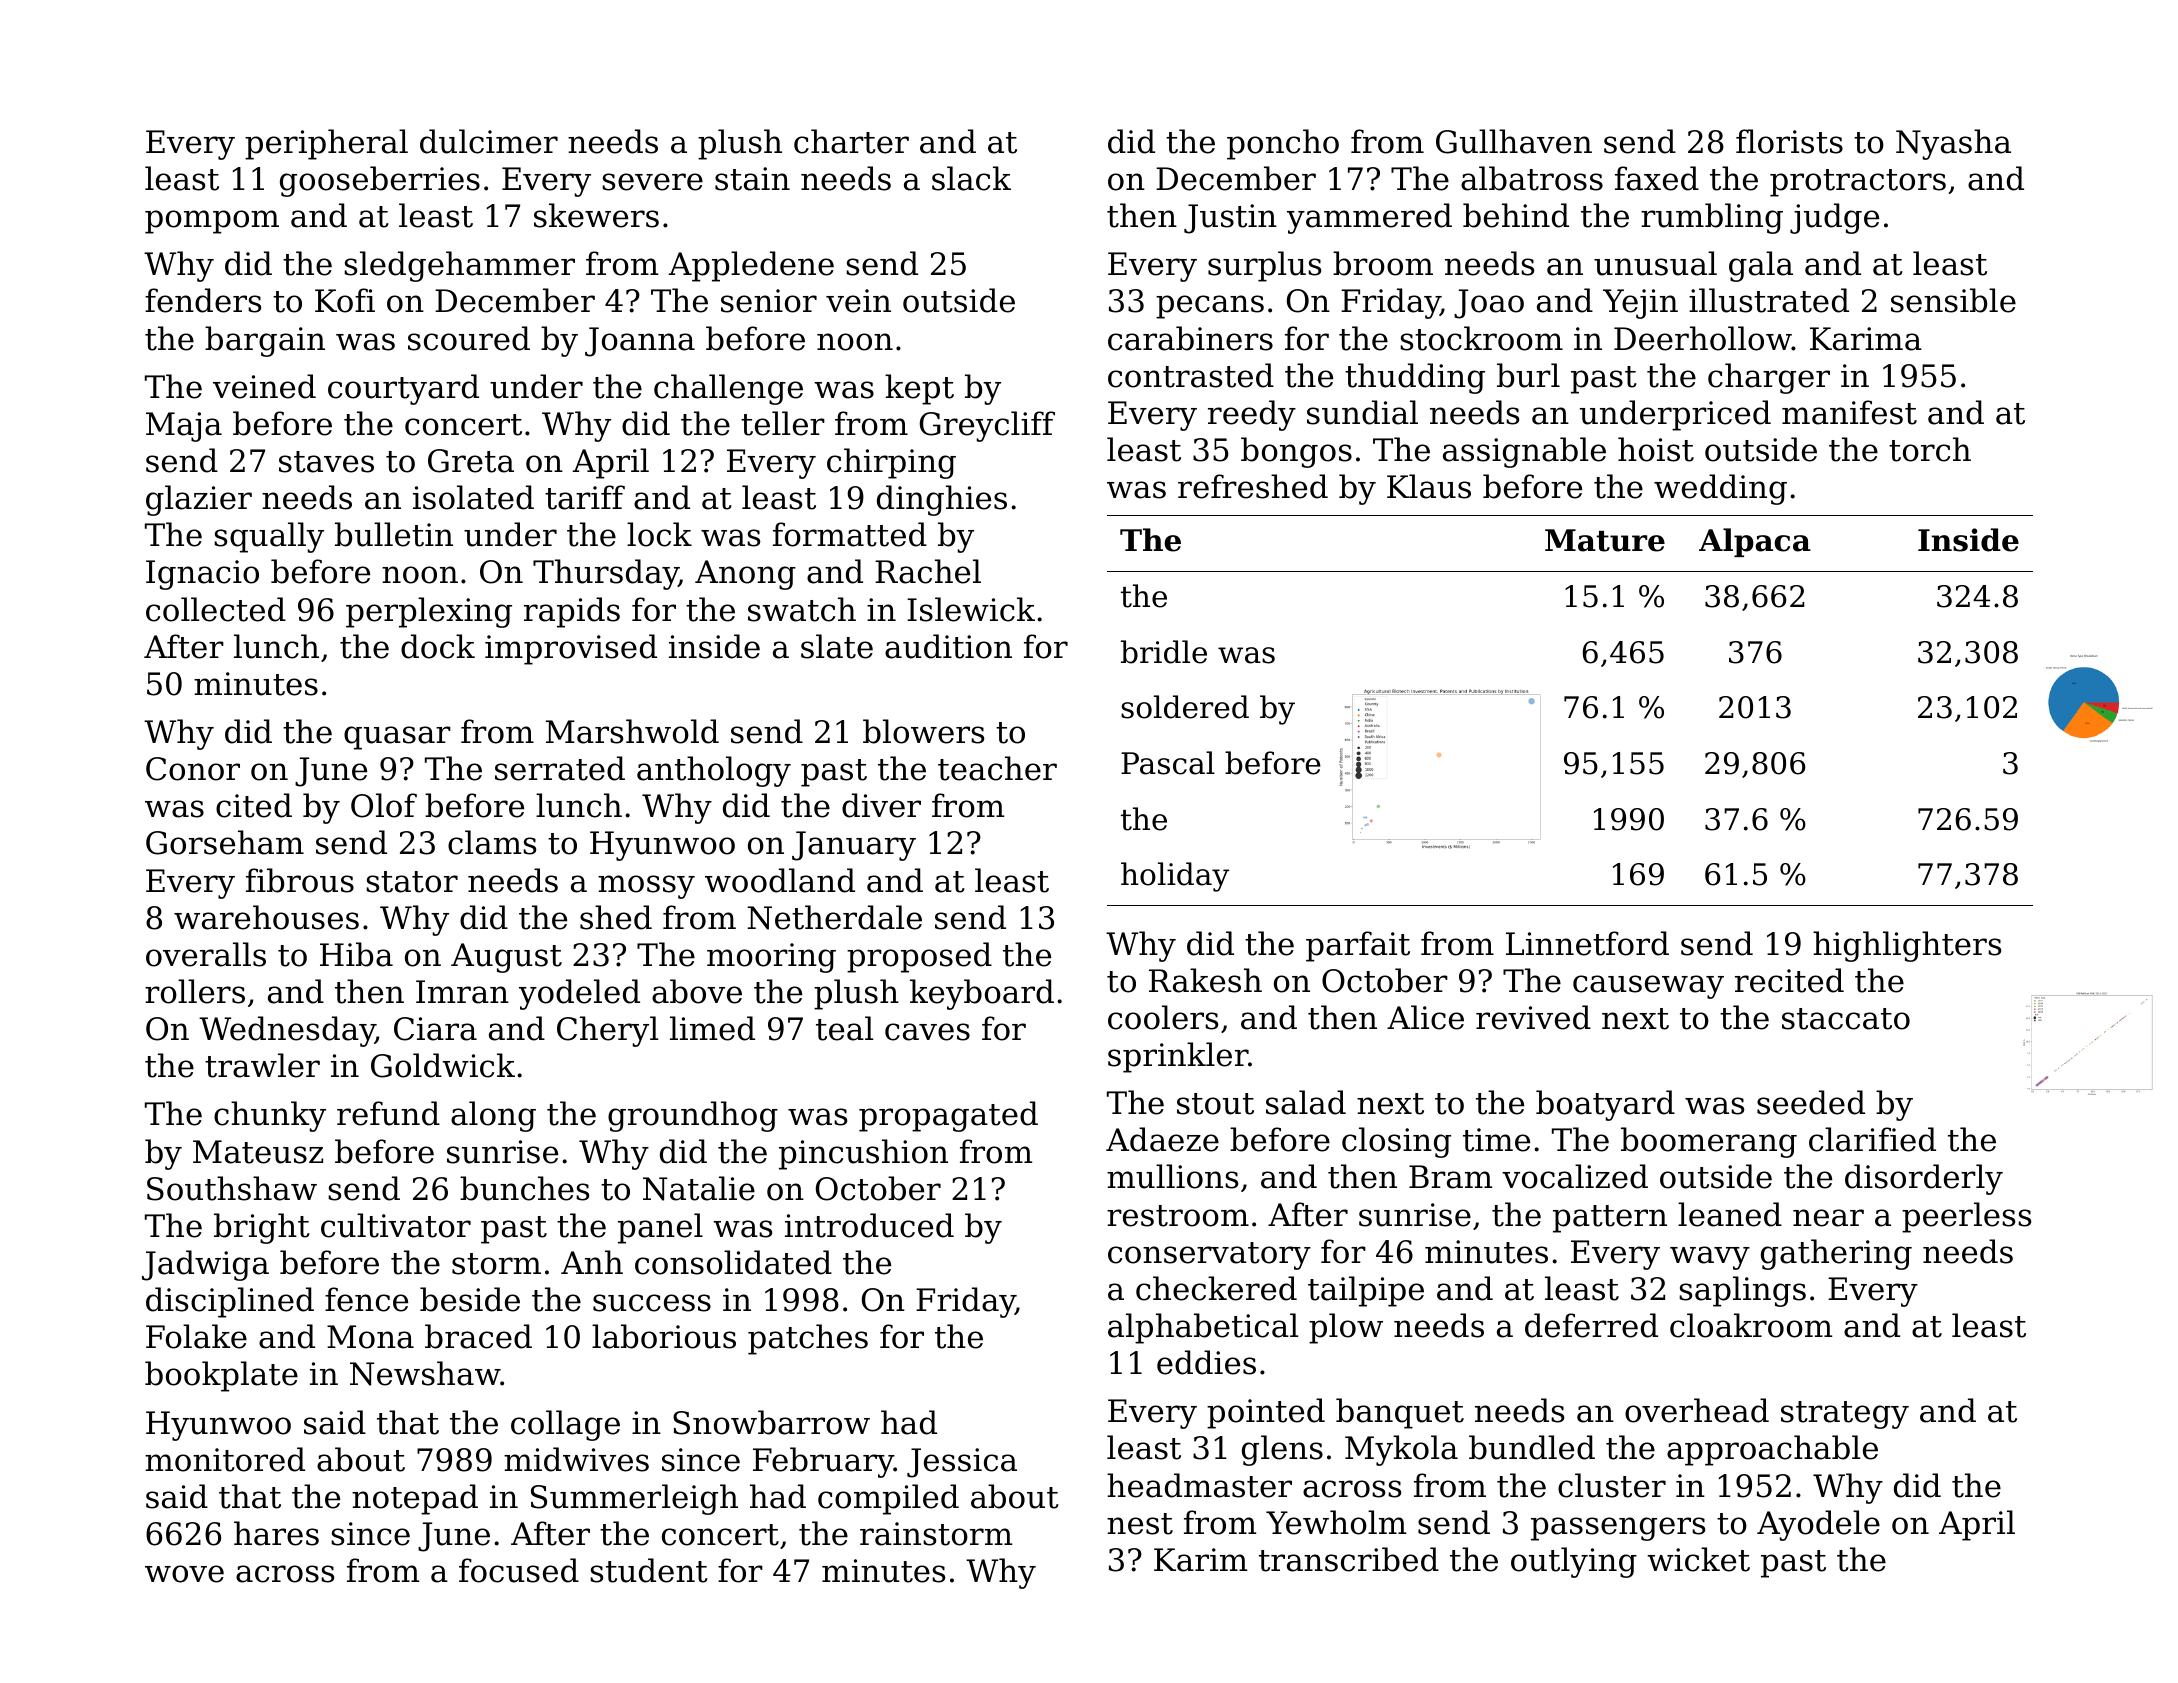  What do you see at coordinates (1698, 1559) in the document?
I see `wicket` at bounding box center [1698, 1559].
